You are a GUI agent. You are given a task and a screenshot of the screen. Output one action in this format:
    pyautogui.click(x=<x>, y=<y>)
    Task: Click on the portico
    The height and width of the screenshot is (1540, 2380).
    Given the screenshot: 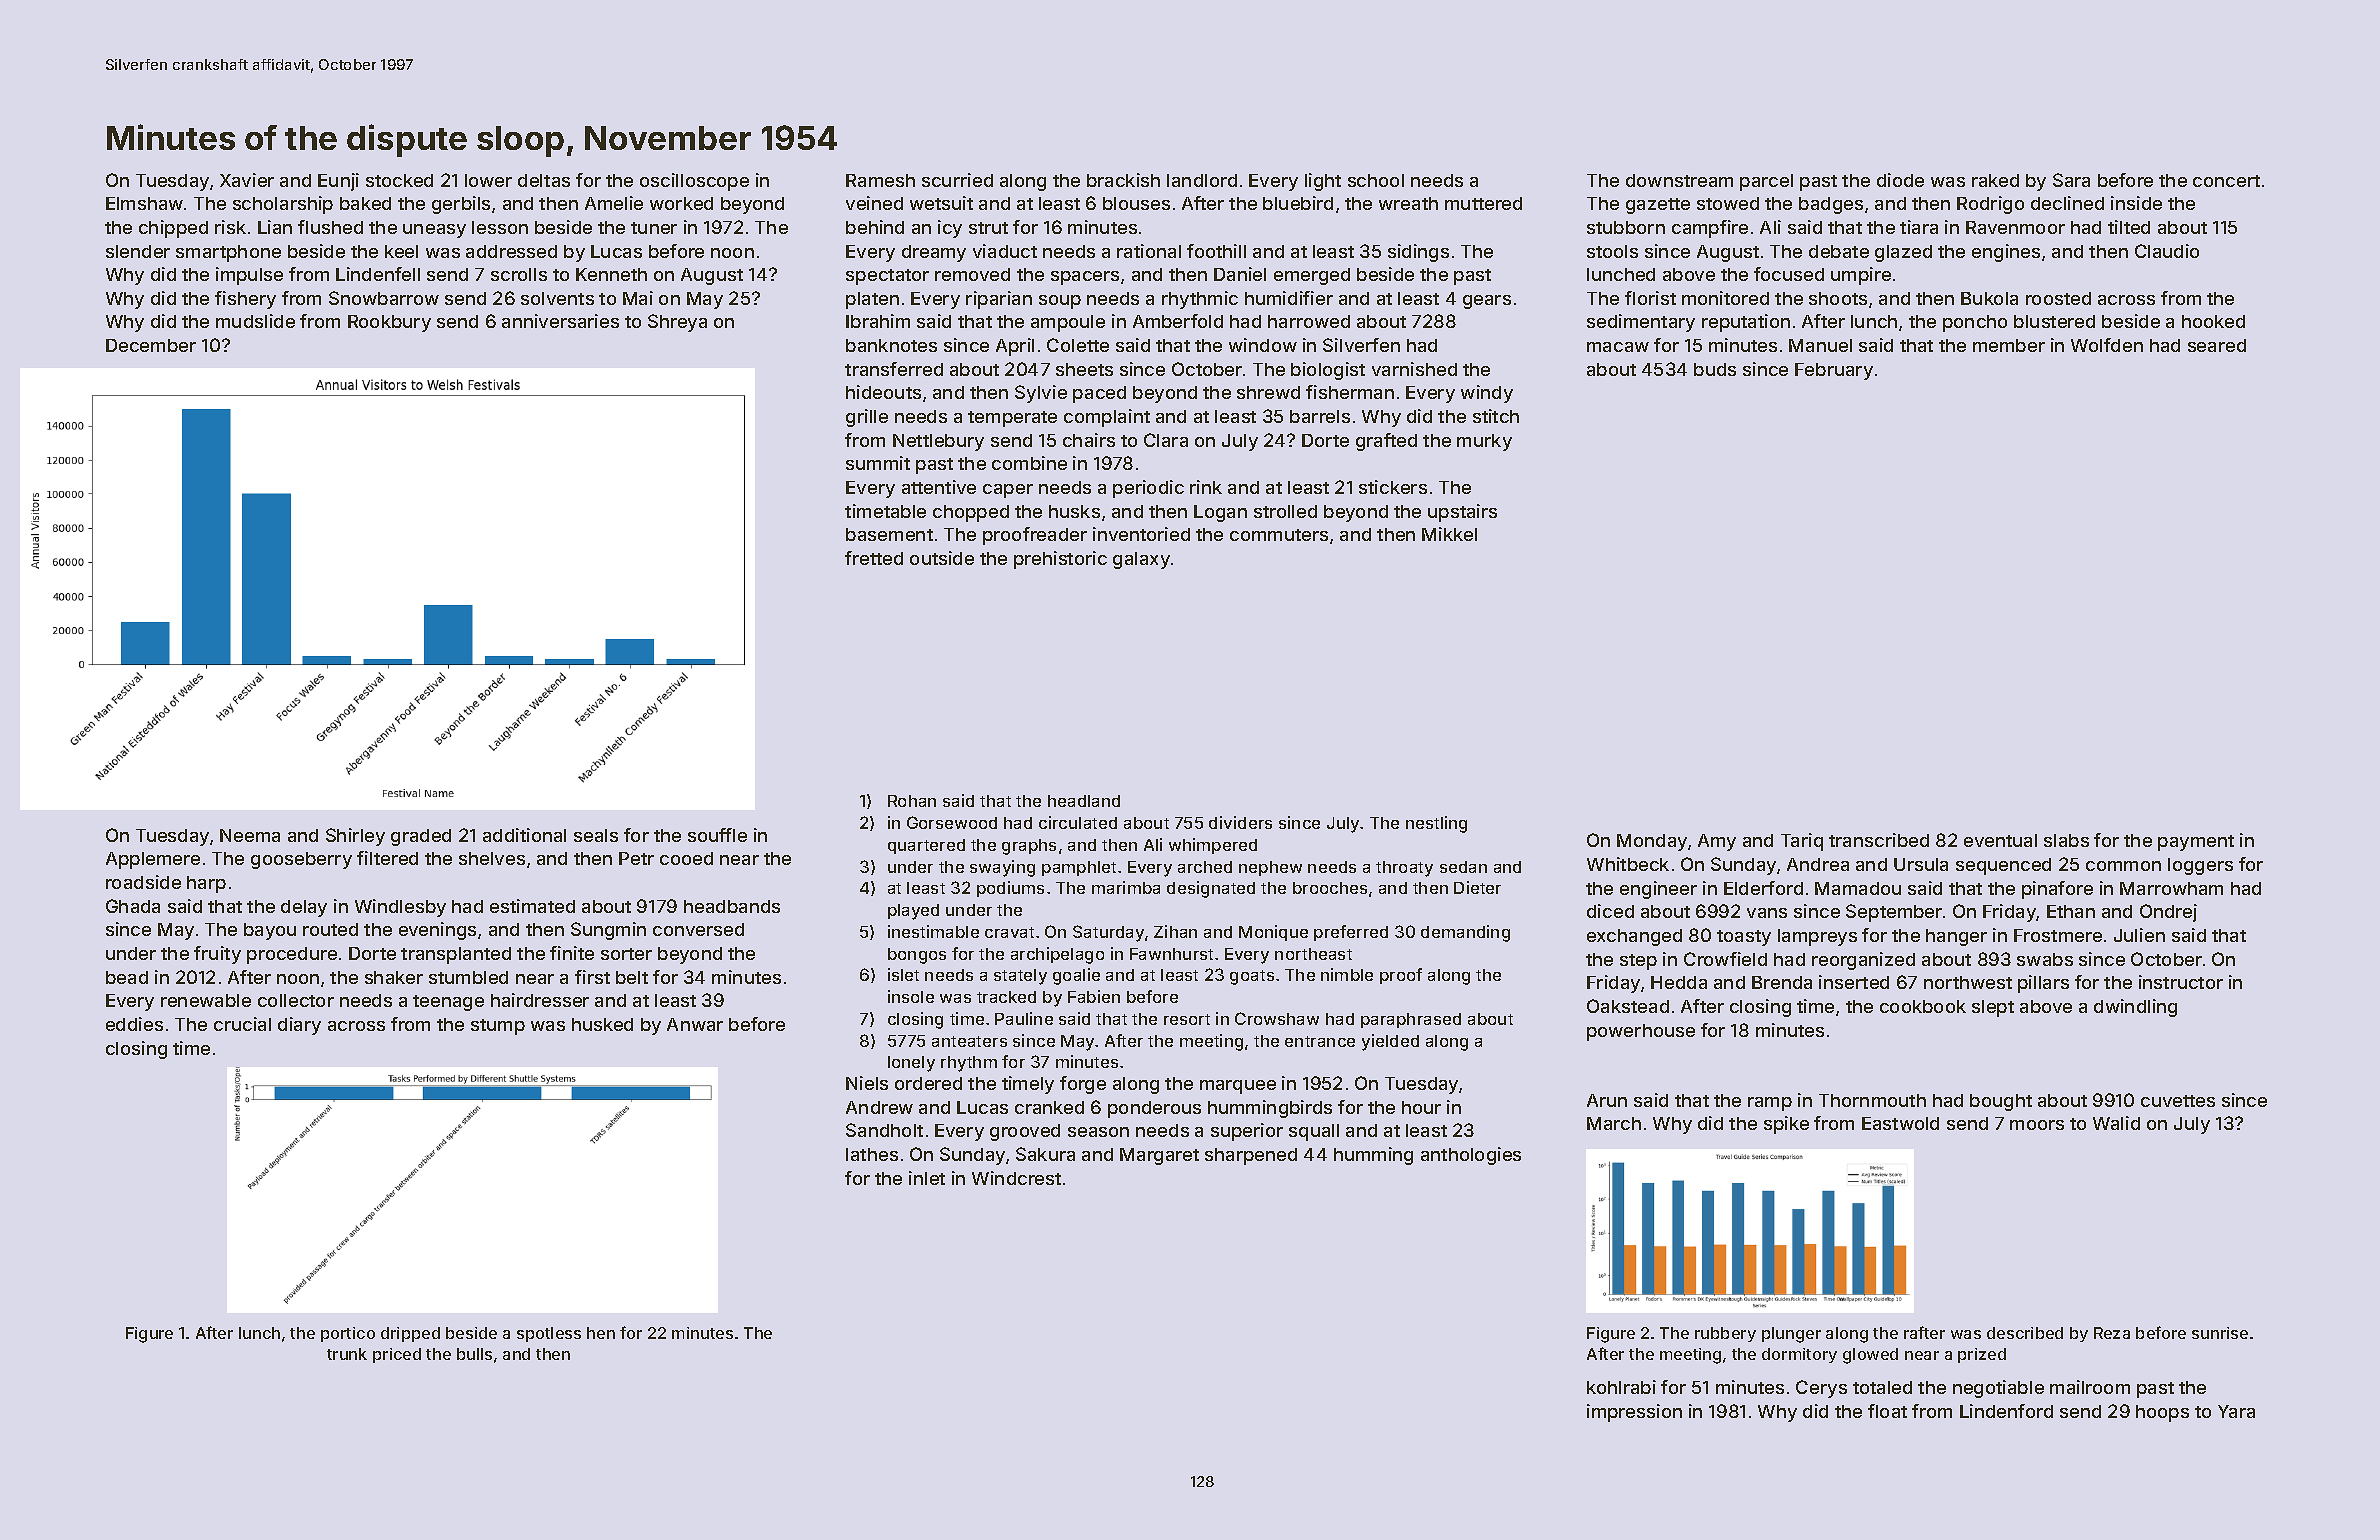 What is the action you would take?
    pyautogui.click(x=348, y=1334)
